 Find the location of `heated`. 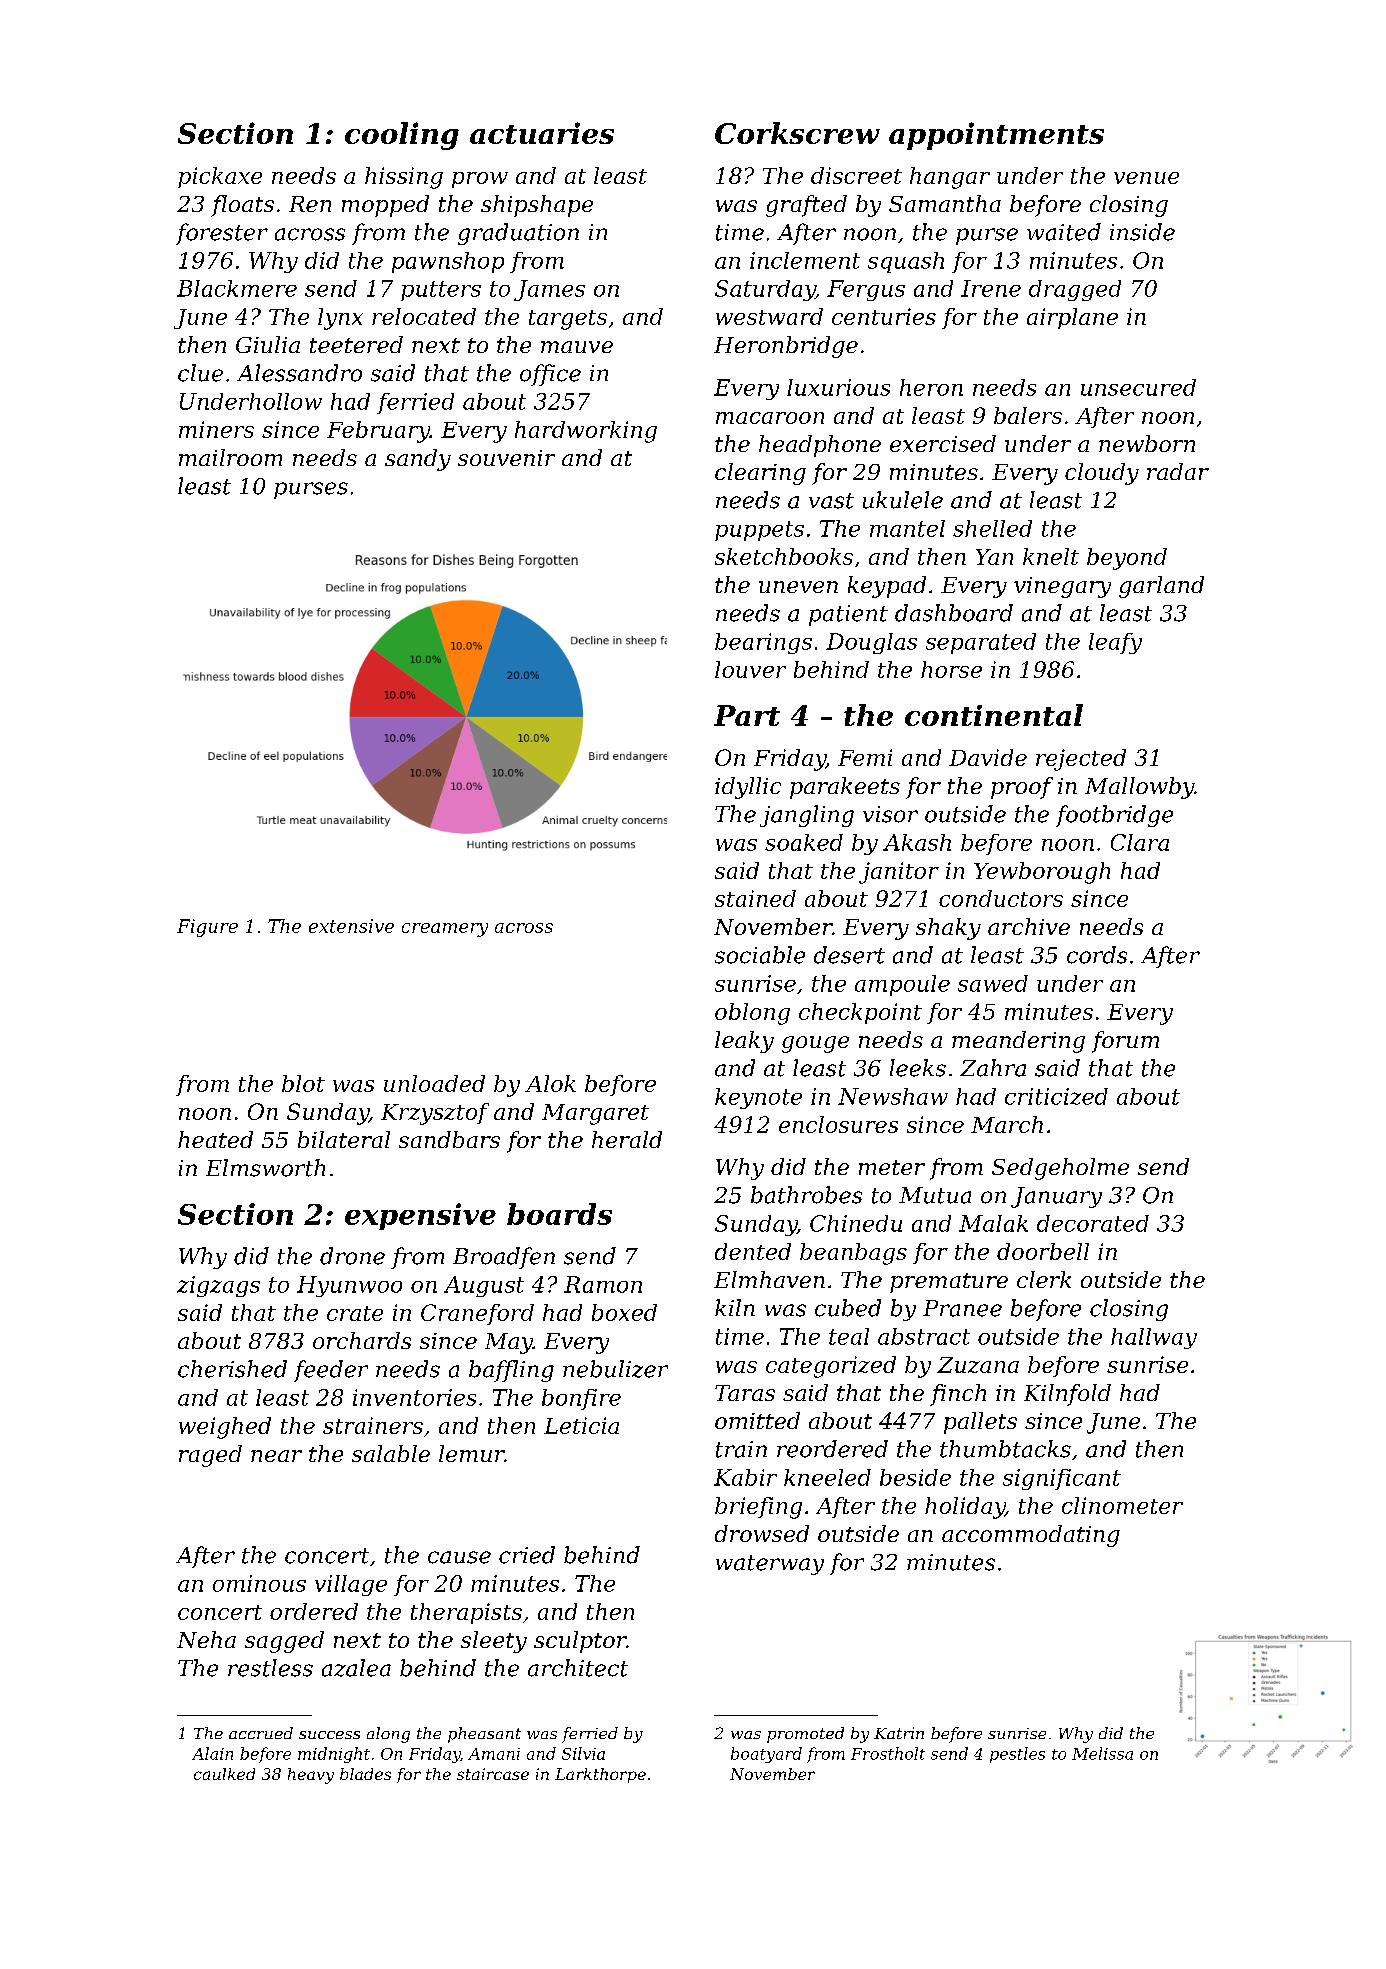

heated is located at coordinates (215, 1139).
